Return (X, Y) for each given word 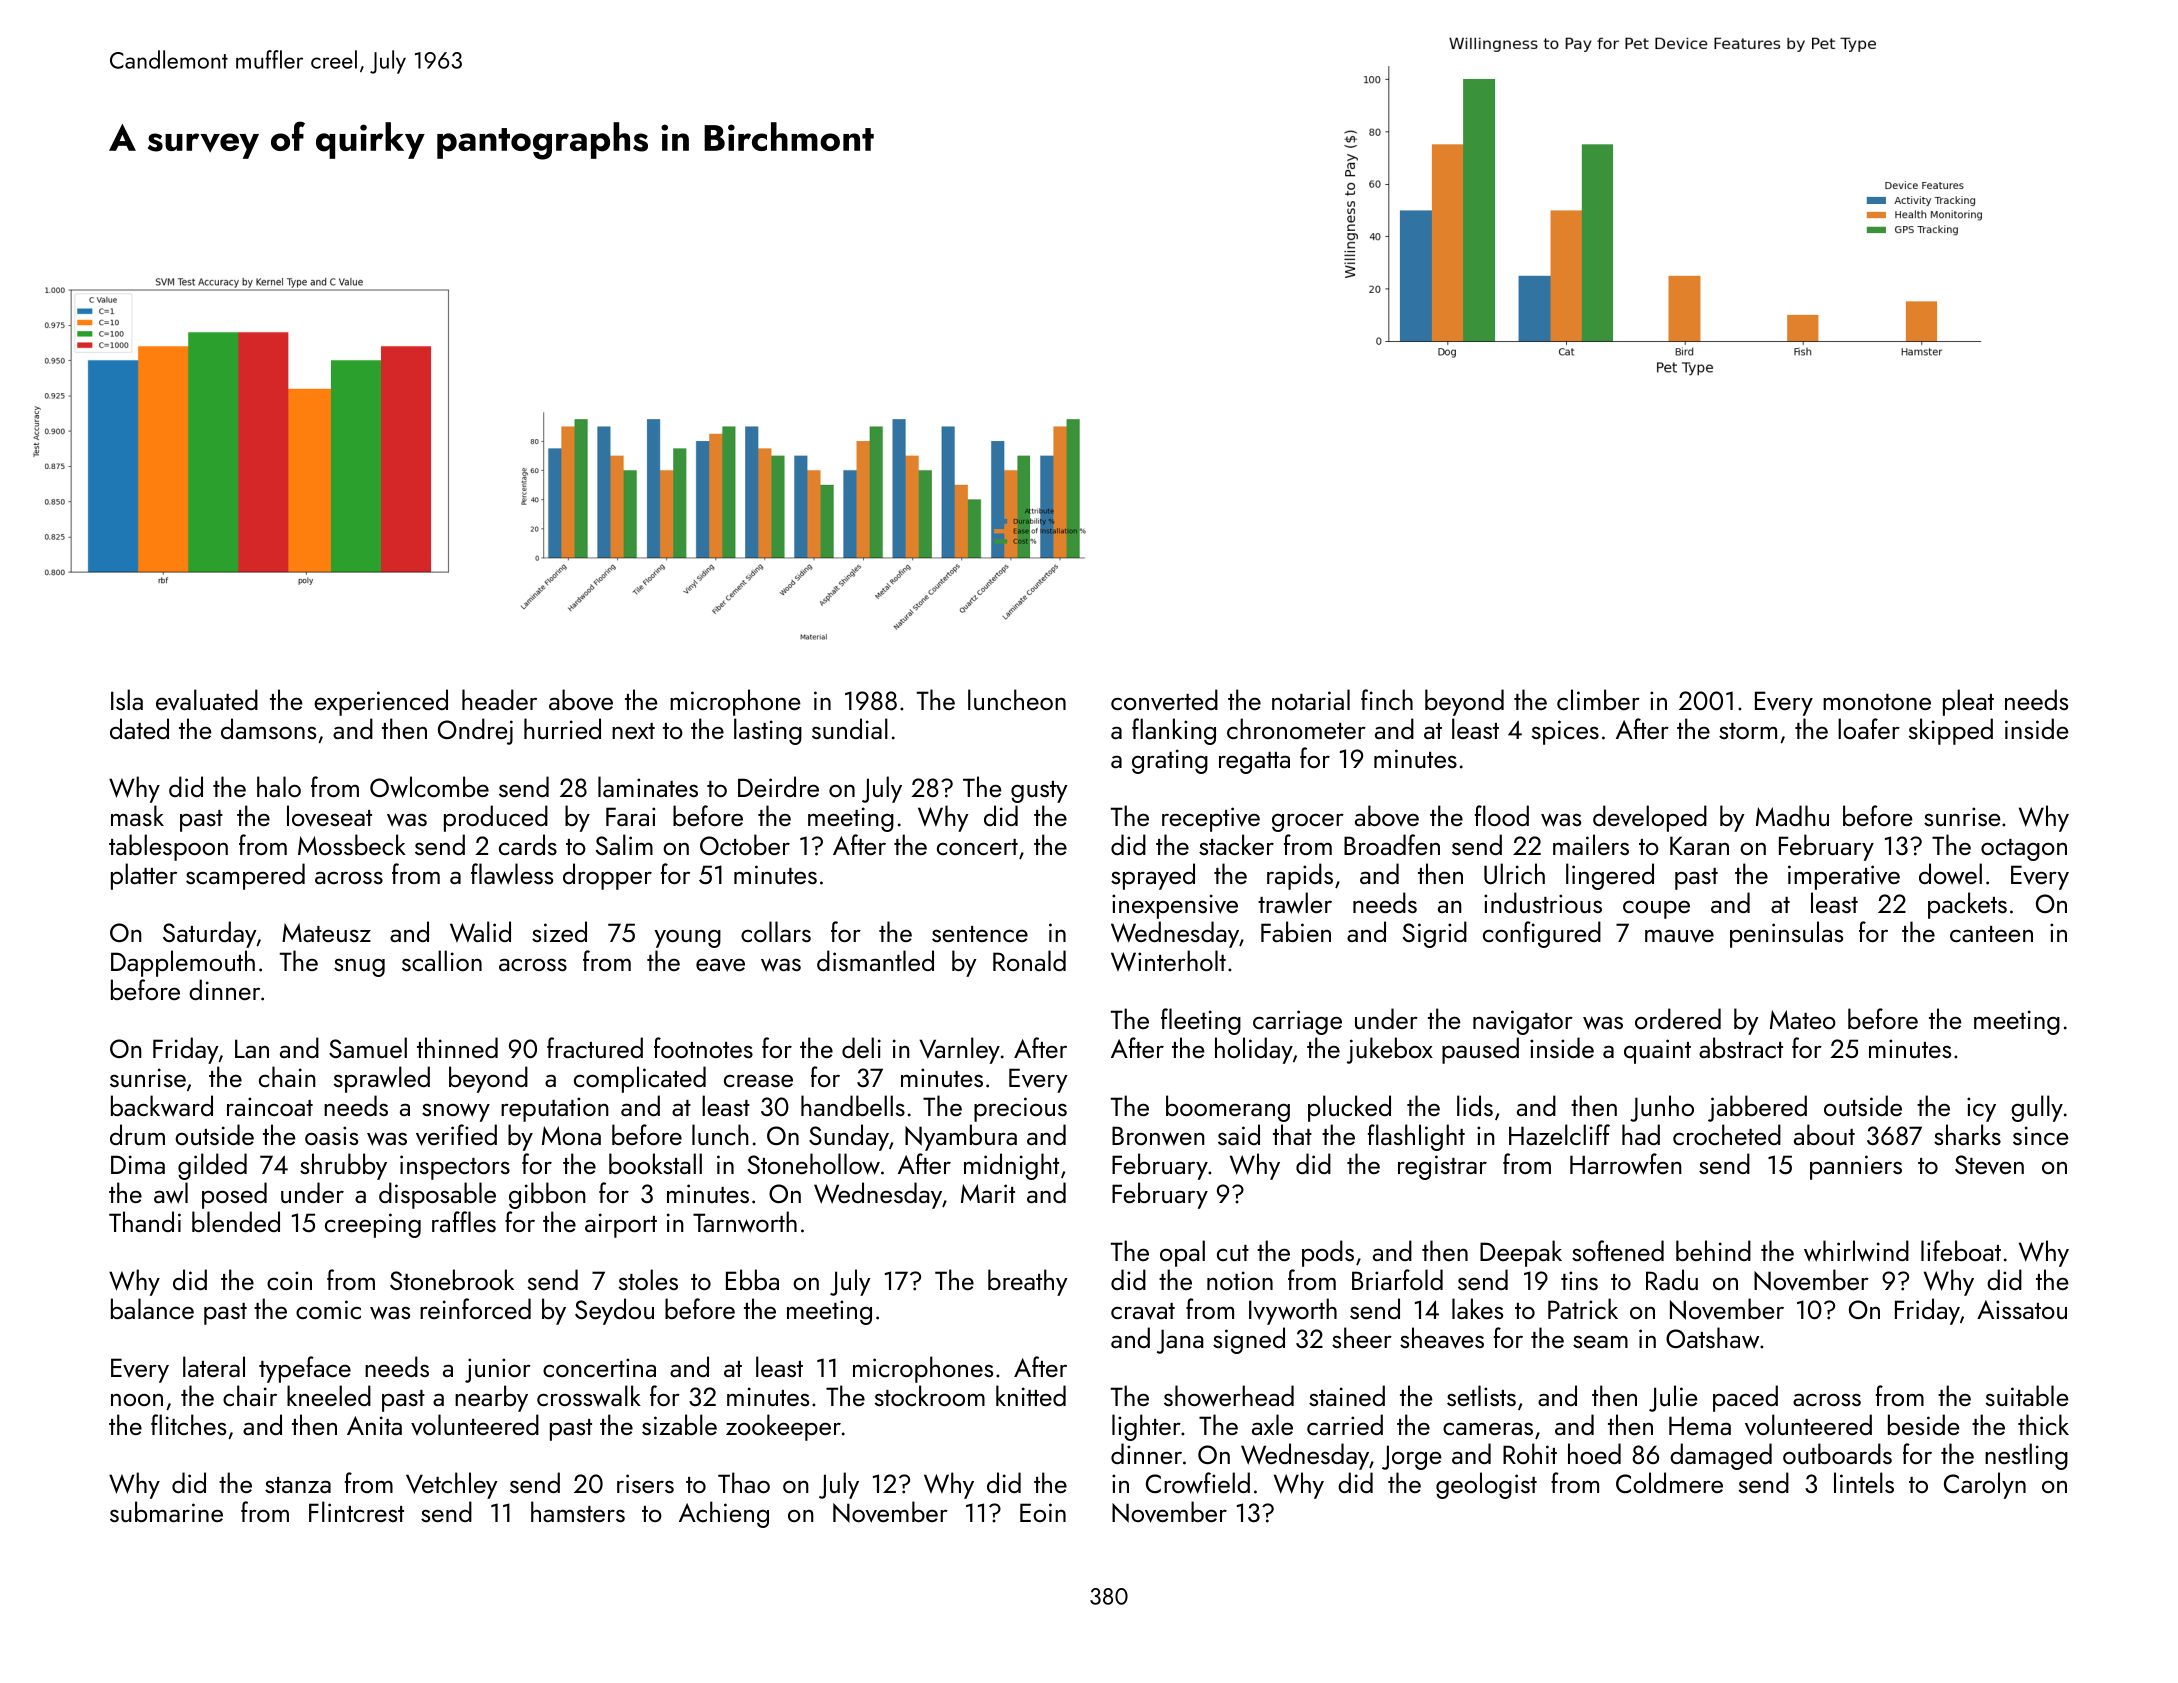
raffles (464, 1221)
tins (1579, 1280)
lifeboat (1961, 1250)
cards (528, 844)
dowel (1950, 874)
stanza (298, 1485)
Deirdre (778, 786)
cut (1233, 1253)
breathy (1028, 1282)
